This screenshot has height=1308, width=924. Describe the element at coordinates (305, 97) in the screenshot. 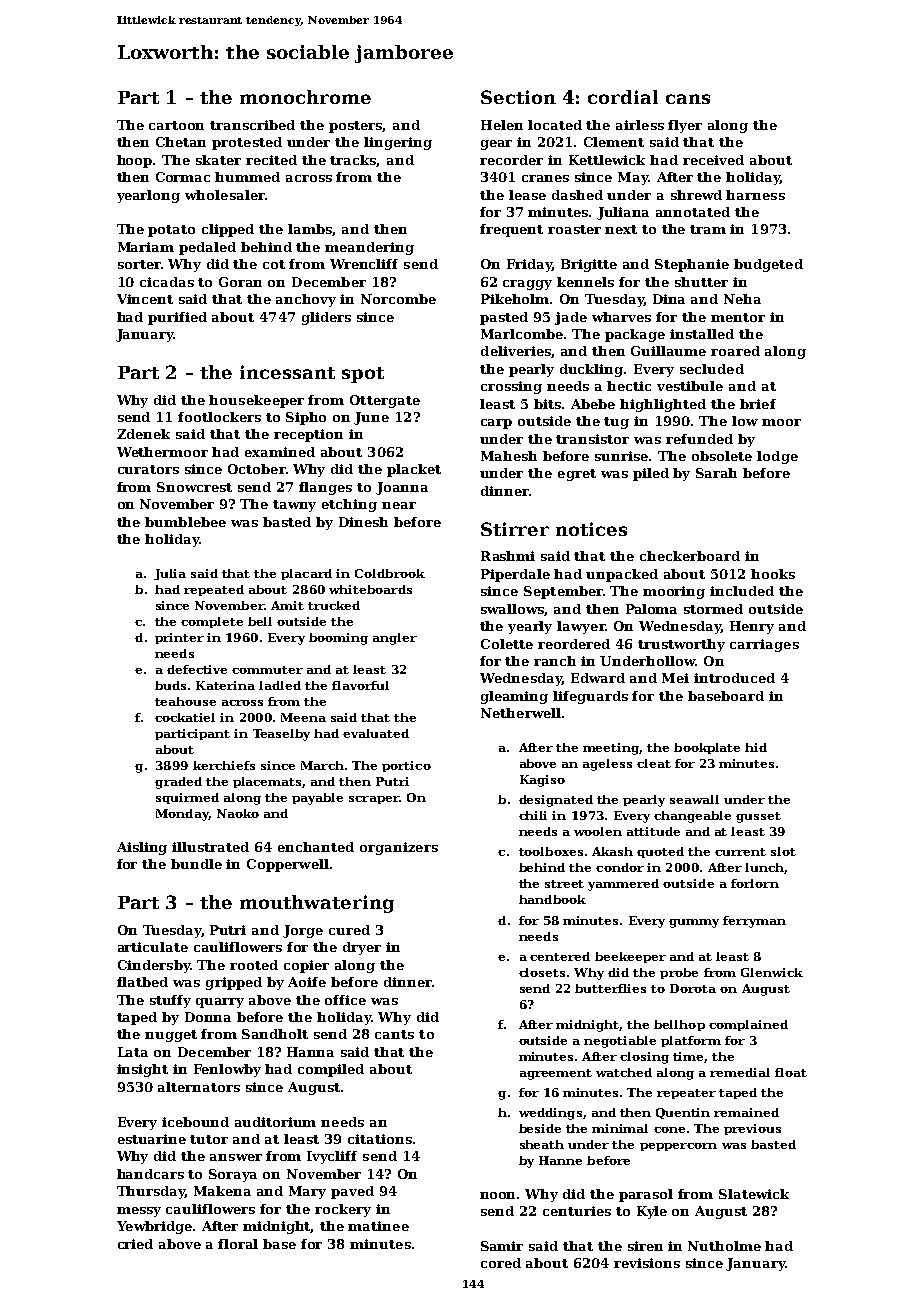

I see `monochrome` at that location.
